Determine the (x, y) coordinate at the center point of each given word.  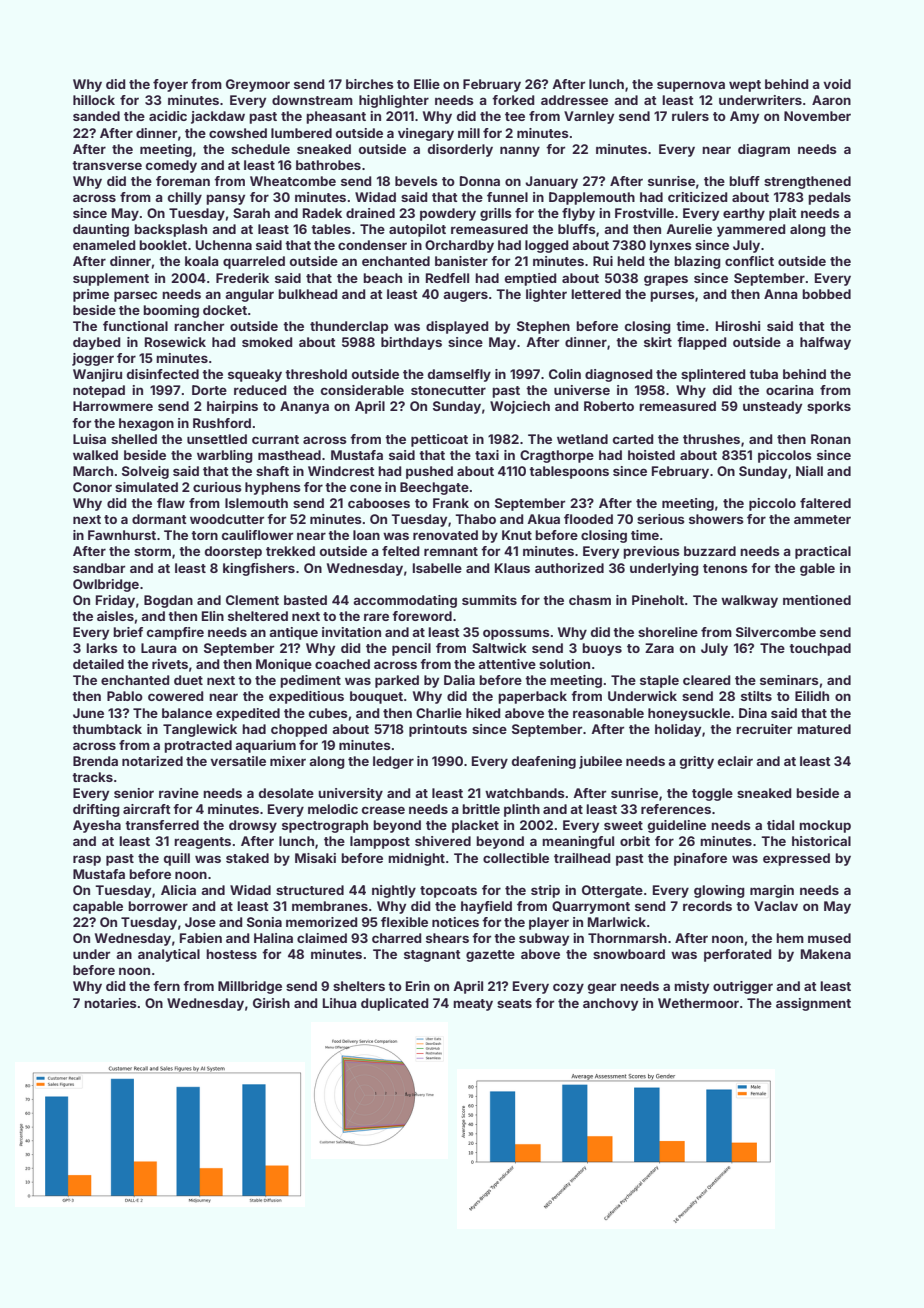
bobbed (826, 294)
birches (370, 84)
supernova (691, 86)
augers (465, 296)
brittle (481, 809)
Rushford (222, 423)
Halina (273, 938)
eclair (735, 761)
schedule (260, 149)
